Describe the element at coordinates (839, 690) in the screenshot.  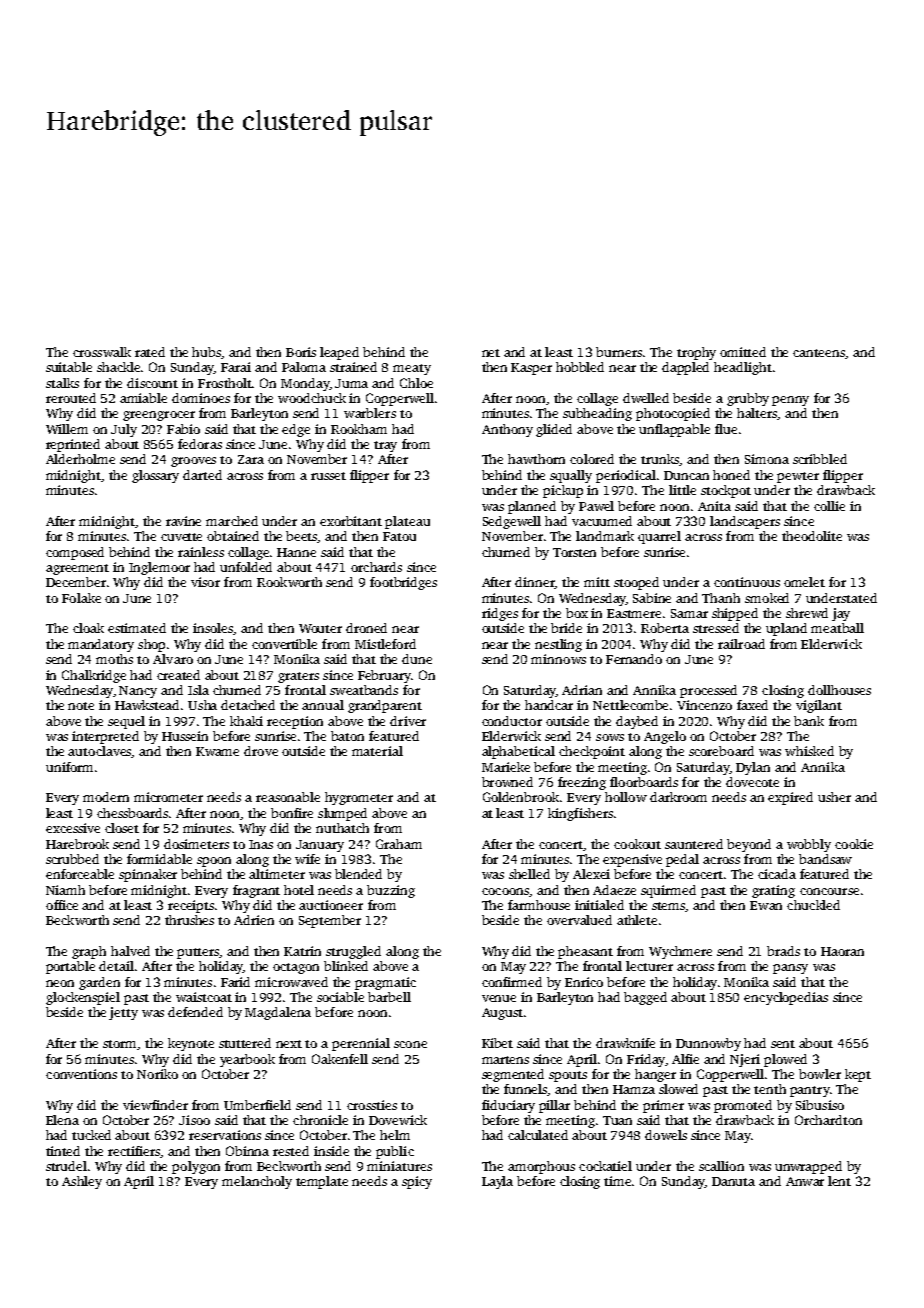
I see `dollhouses` at that location.
